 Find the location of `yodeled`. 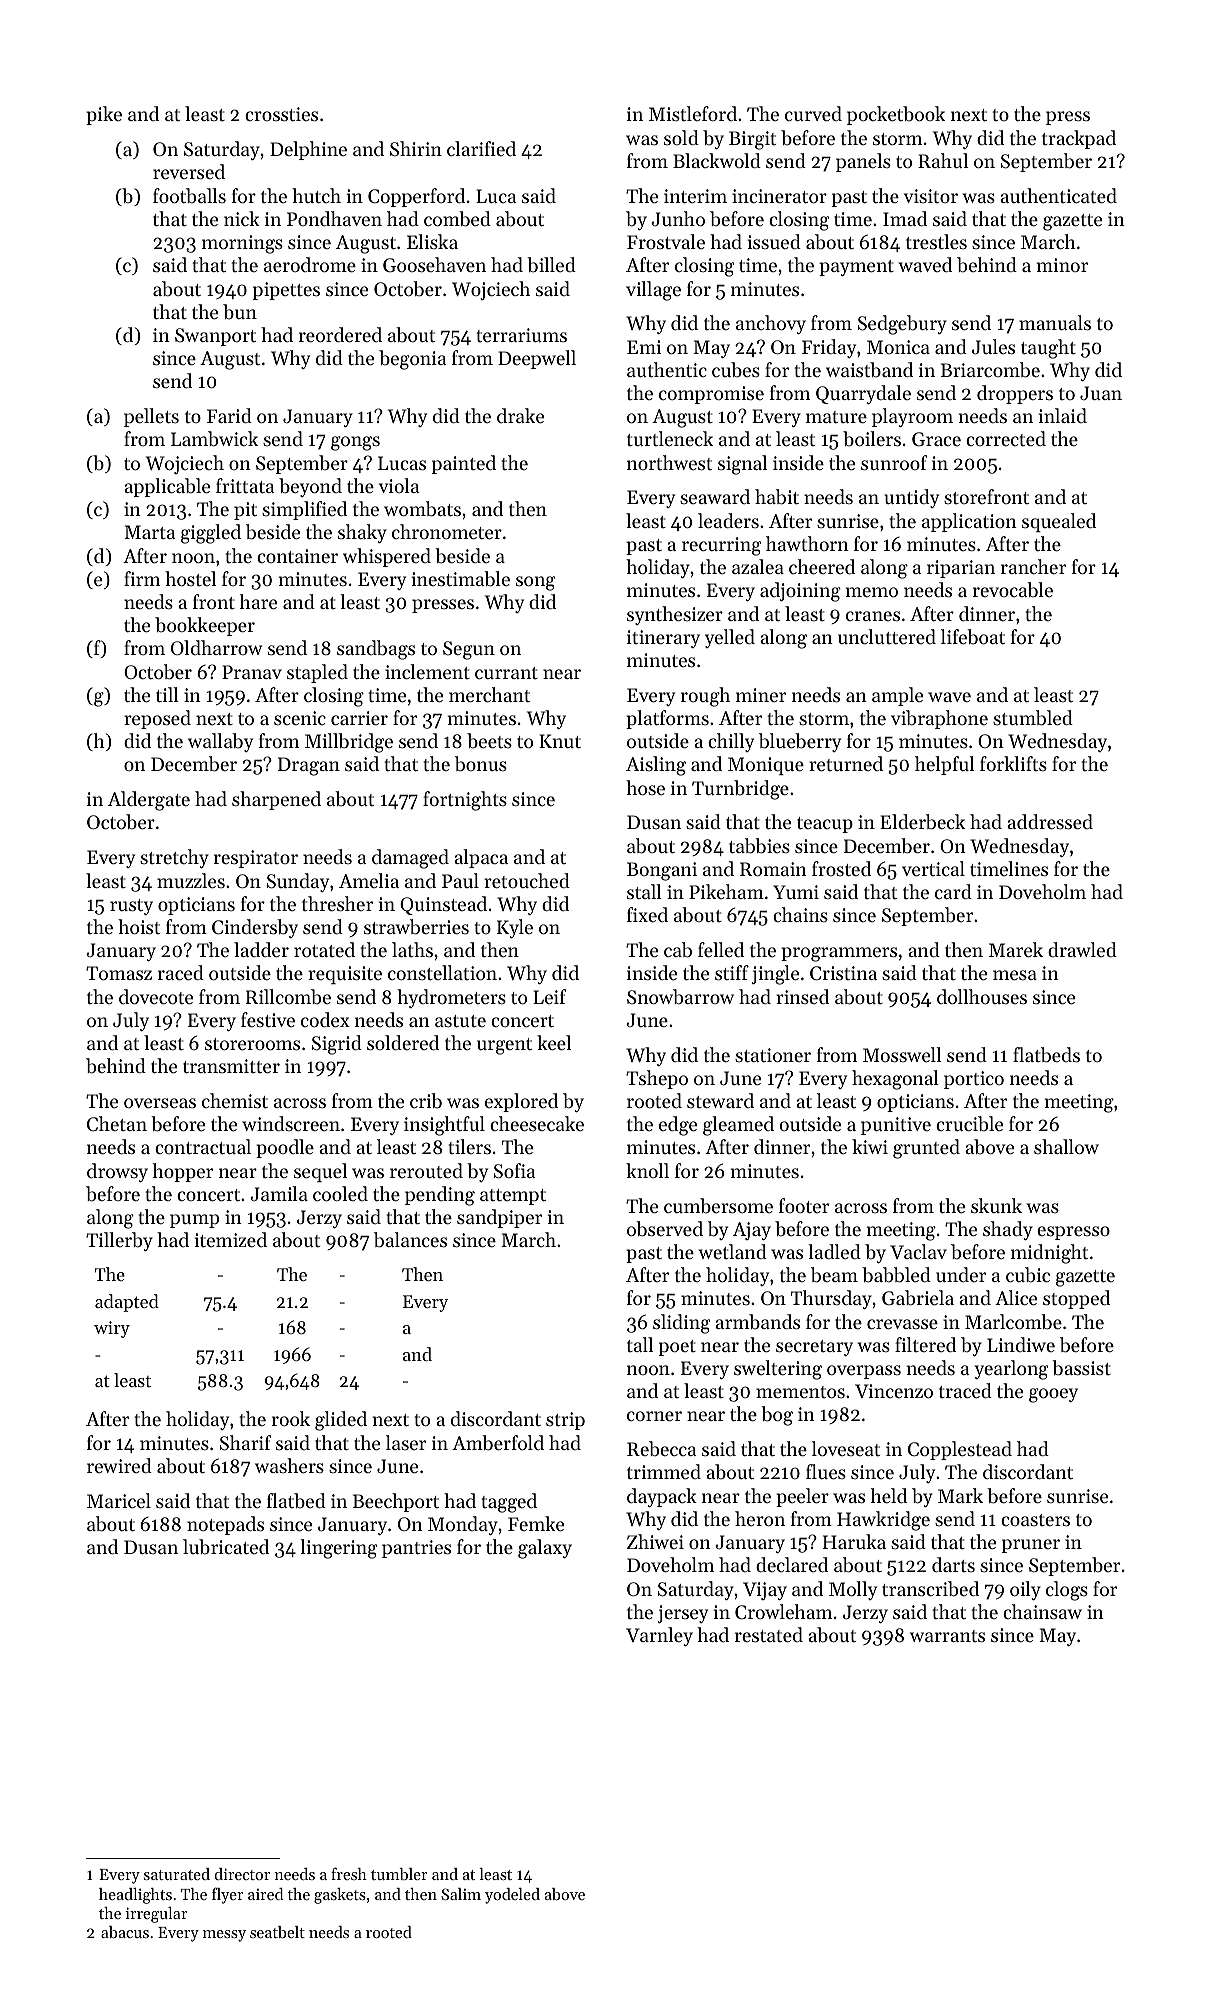

yodeled is located at coordinates (512, 1896).
